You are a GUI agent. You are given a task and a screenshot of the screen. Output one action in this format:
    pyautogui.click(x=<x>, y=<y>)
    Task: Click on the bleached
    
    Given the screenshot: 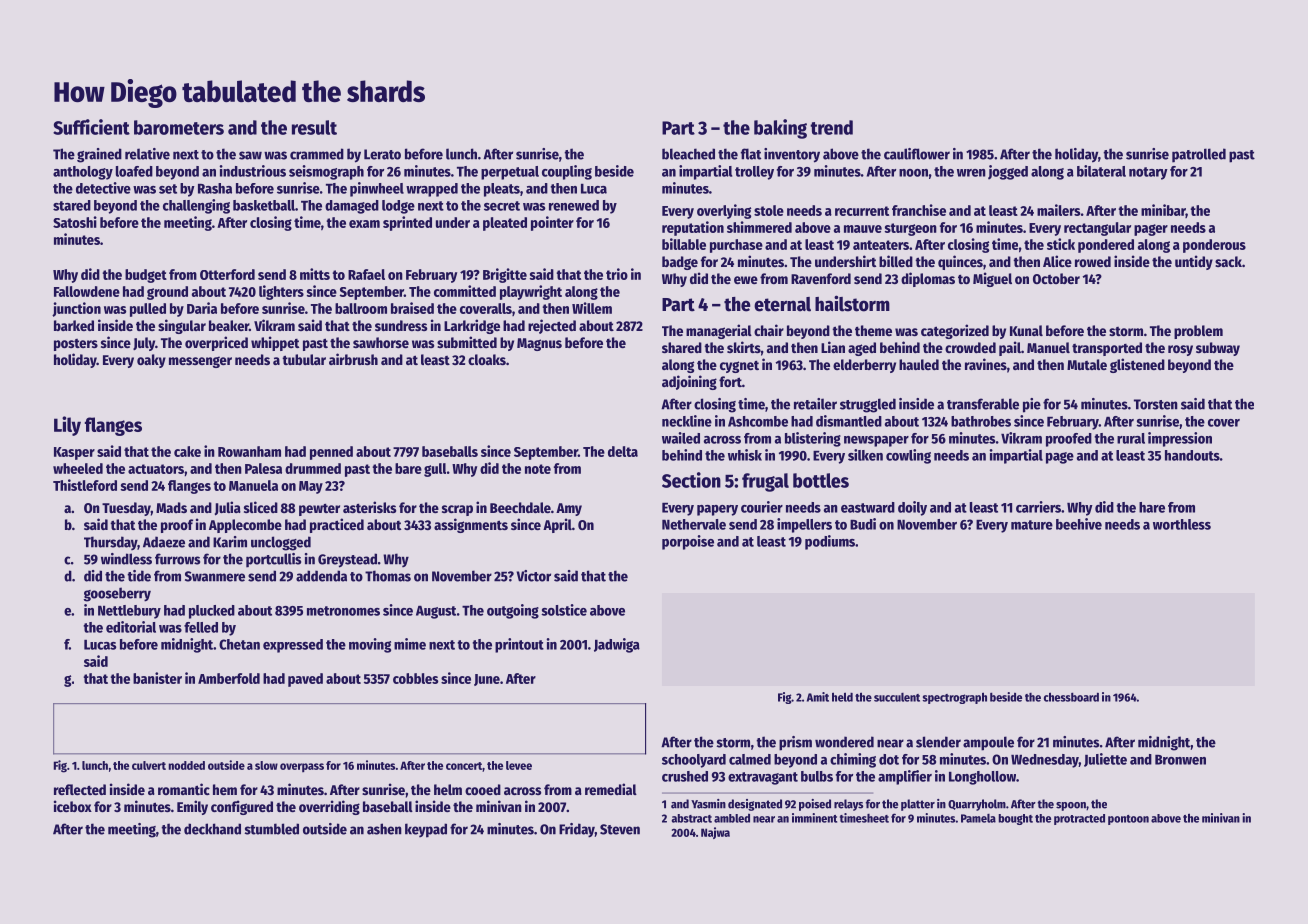 What is the action you would take?
    pyautogui.click(x=688, y=154)
